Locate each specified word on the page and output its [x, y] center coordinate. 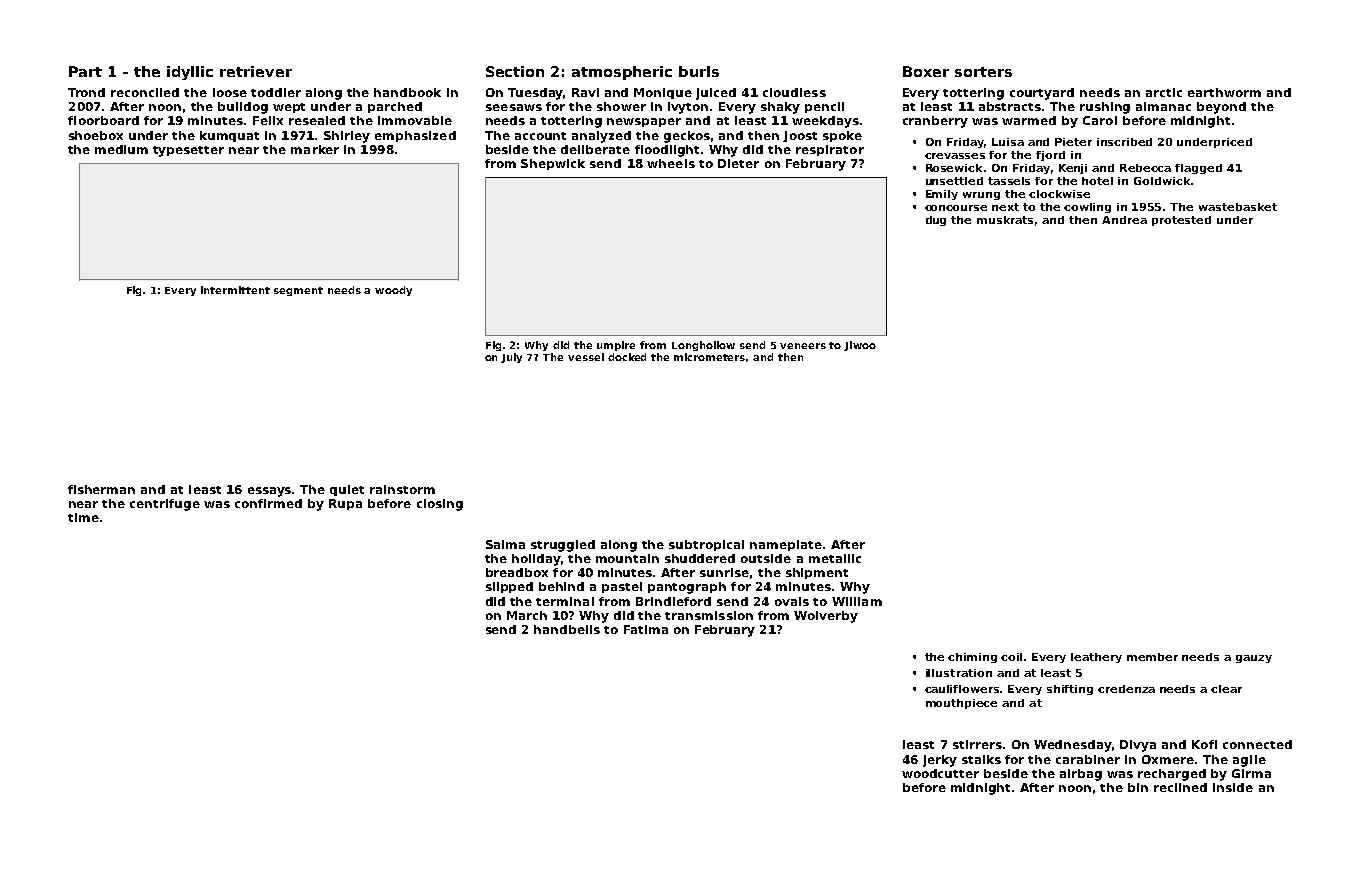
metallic [835, 558]
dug [936, 221]
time [83, 517]
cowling [1087, 208]
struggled [563, 546]
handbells [567, 629]
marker [315, 149]
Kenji [1073, 169]
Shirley [347, 137]
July [511, 358]
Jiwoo [860, 346]
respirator [830, 150]
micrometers [709, 357]
